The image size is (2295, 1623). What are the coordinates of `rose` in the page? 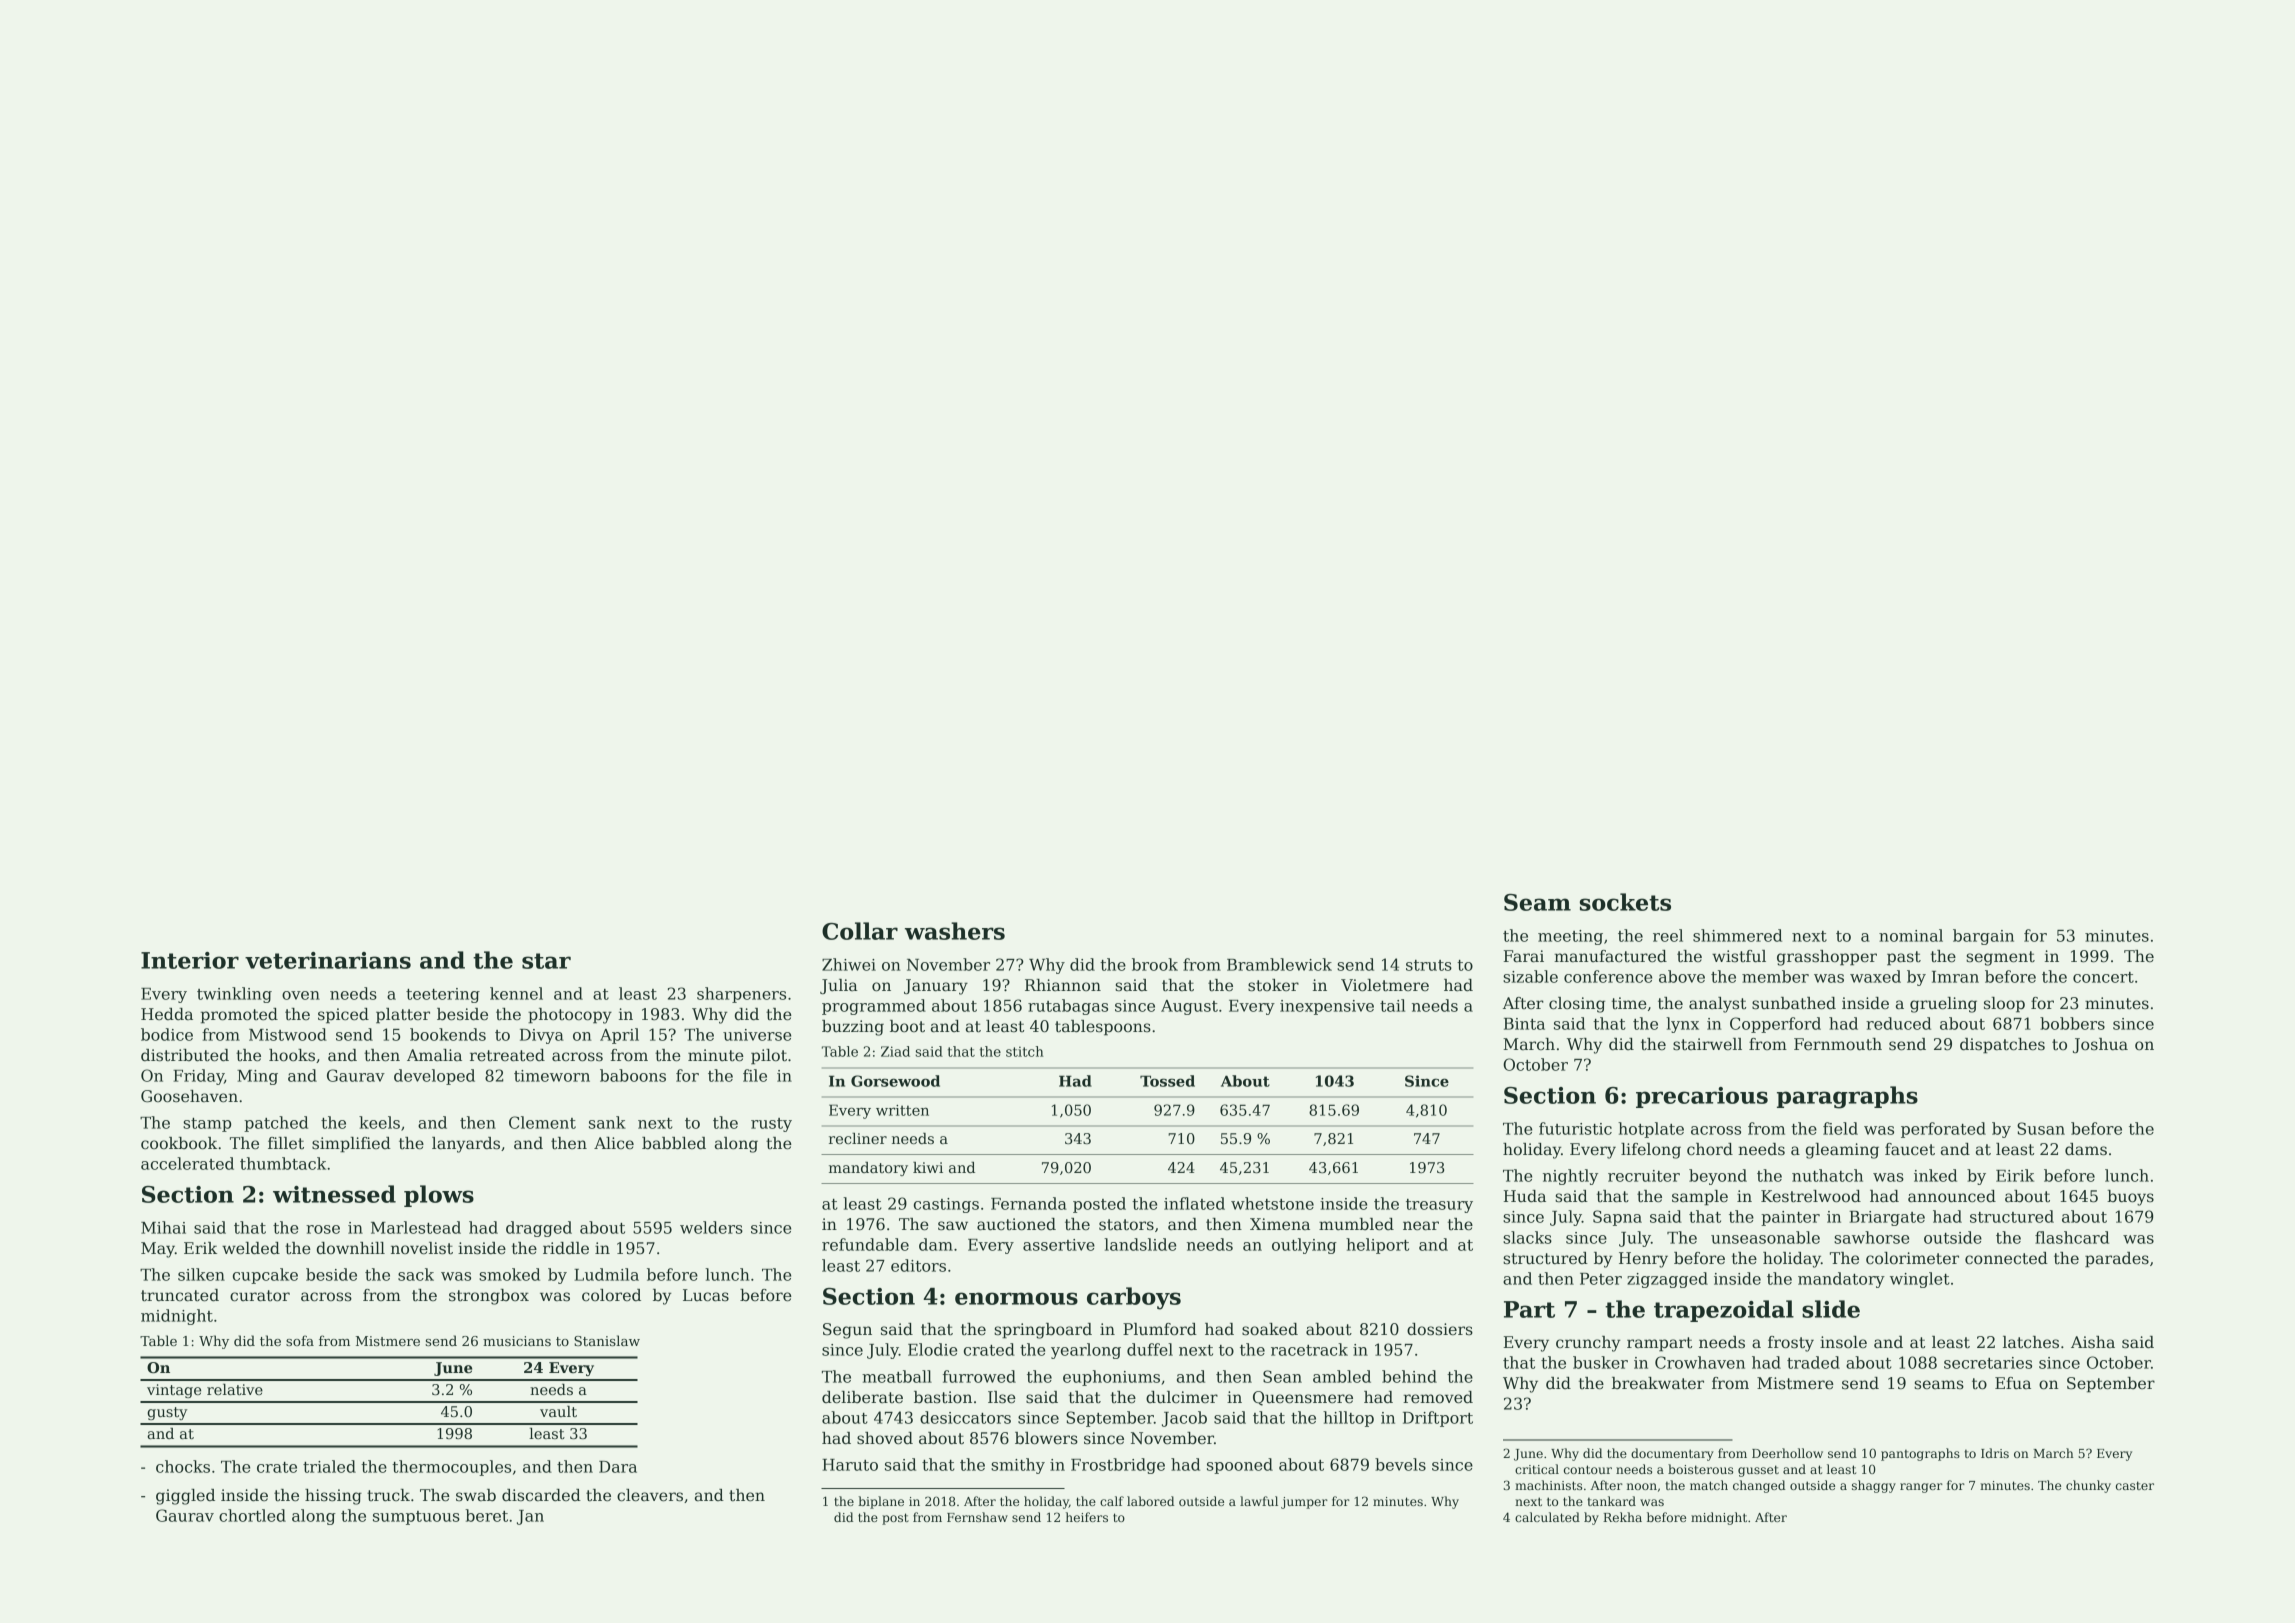 It's located at (323, 1229).
